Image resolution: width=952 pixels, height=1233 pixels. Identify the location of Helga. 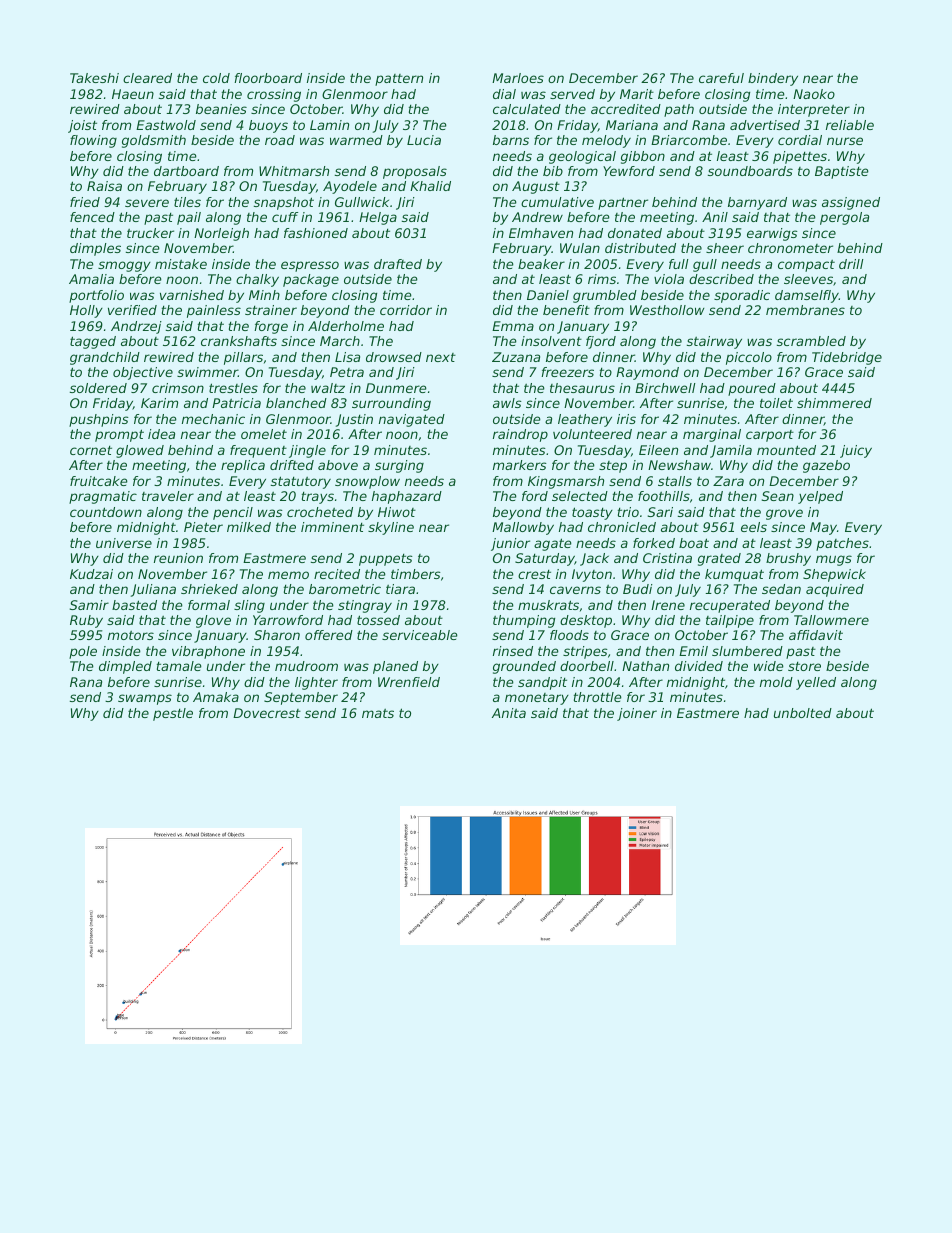
(378, 218).
